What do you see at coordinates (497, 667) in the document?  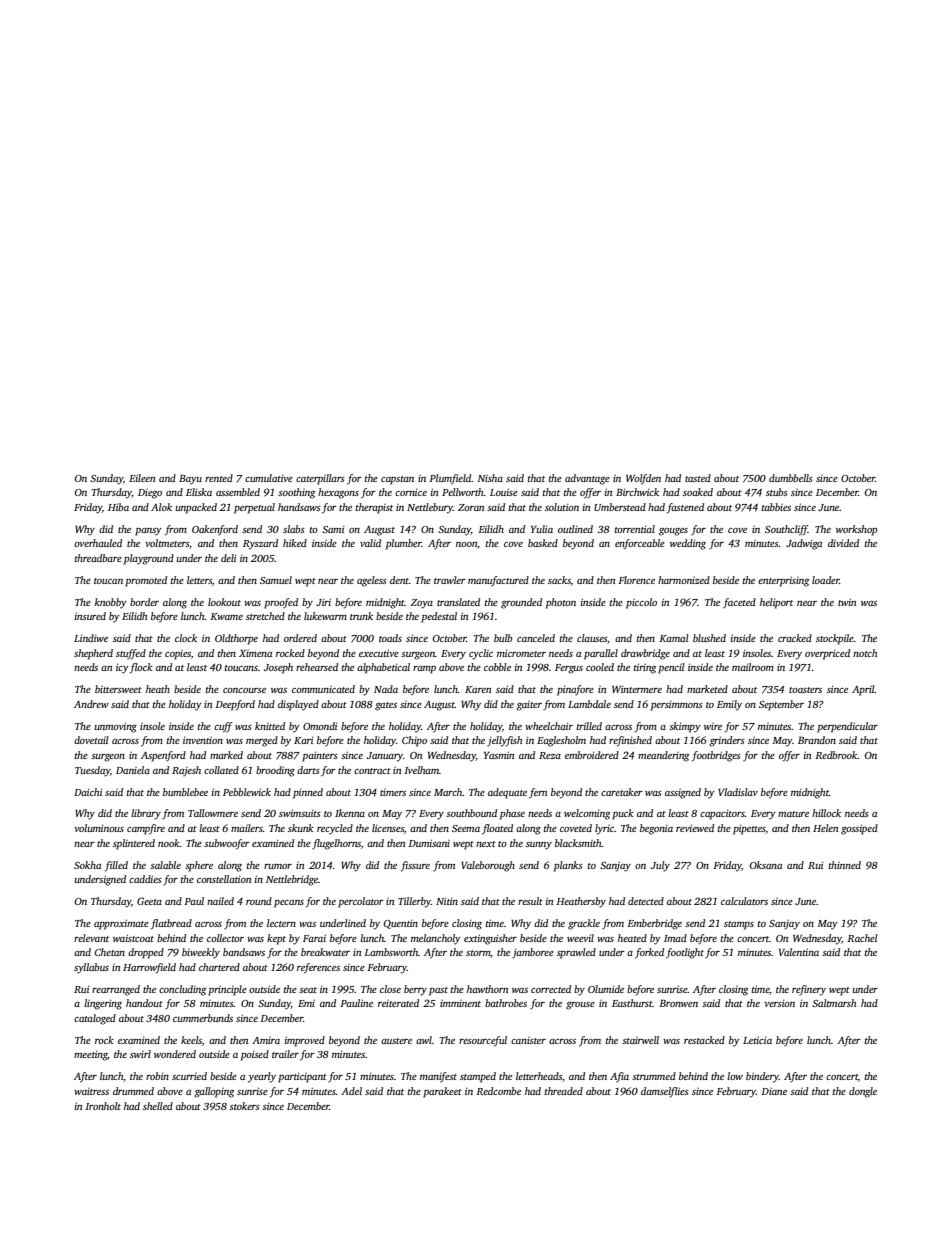 I see `cobble` at bounding box center [497, 667].
